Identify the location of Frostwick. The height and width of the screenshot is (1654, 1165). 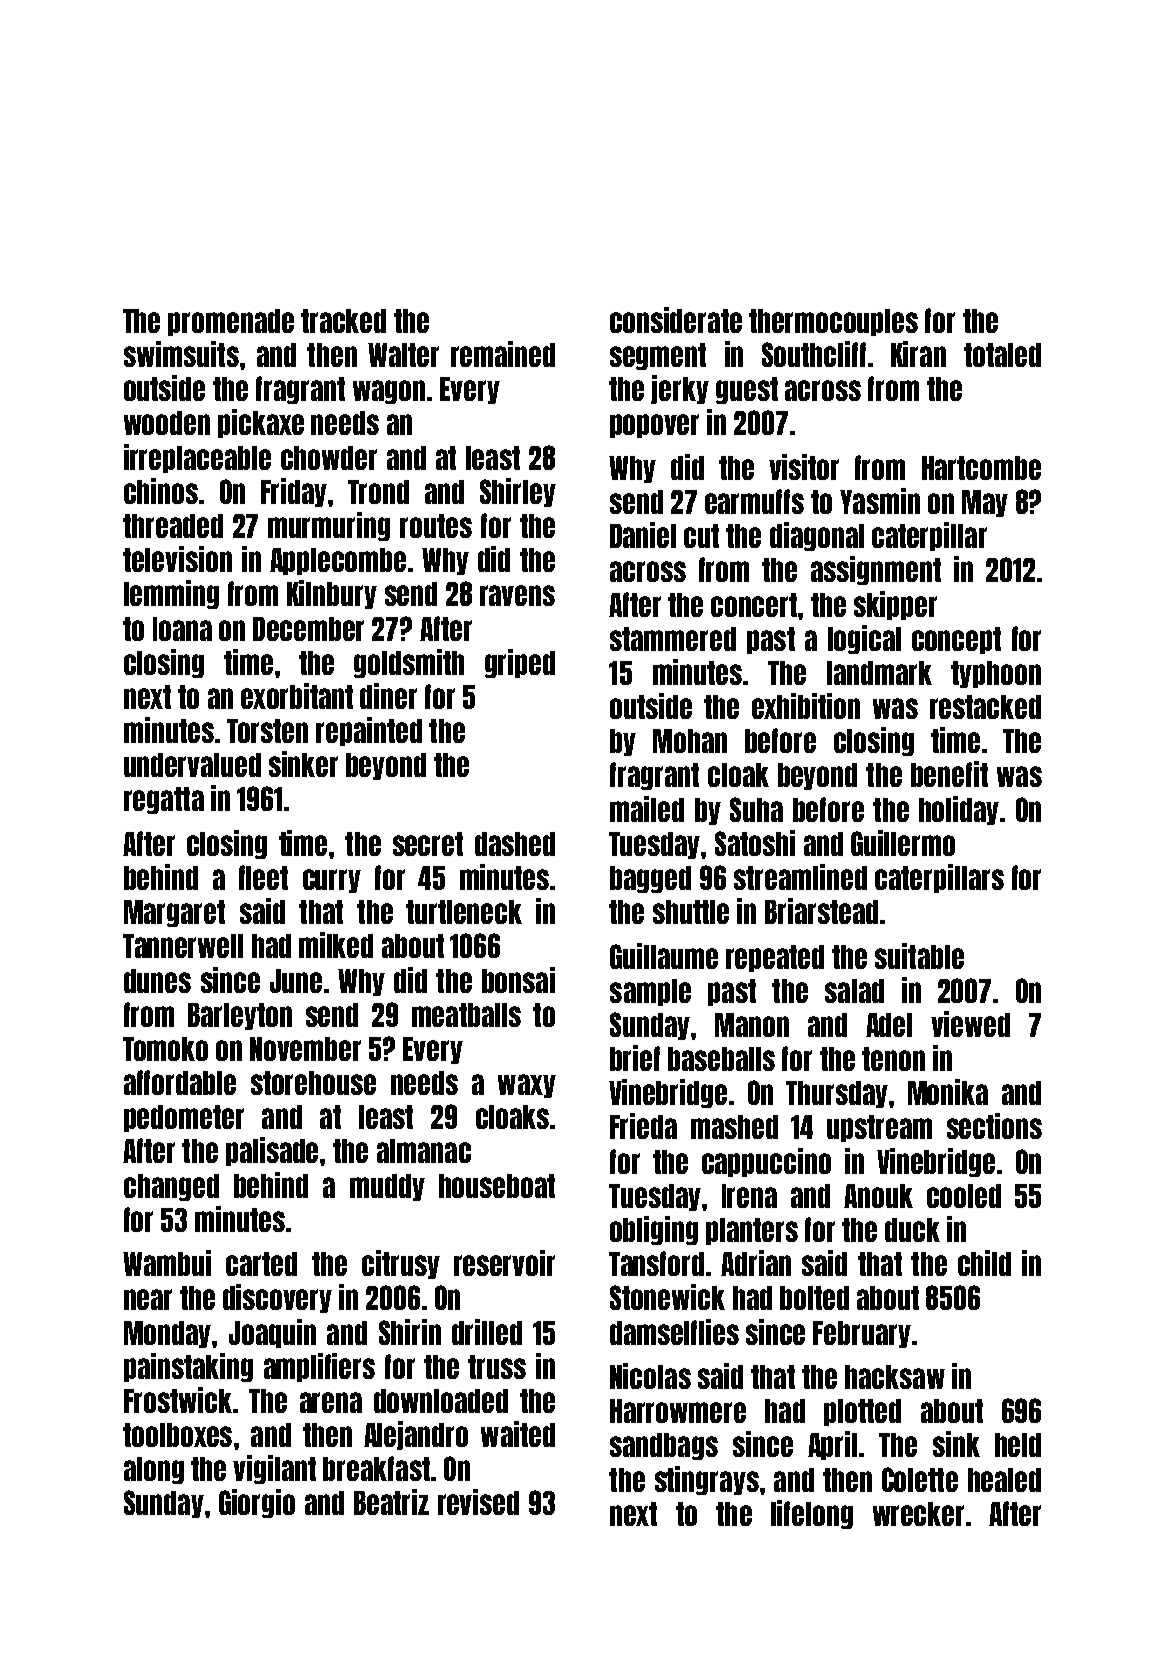
(178, 1400).
